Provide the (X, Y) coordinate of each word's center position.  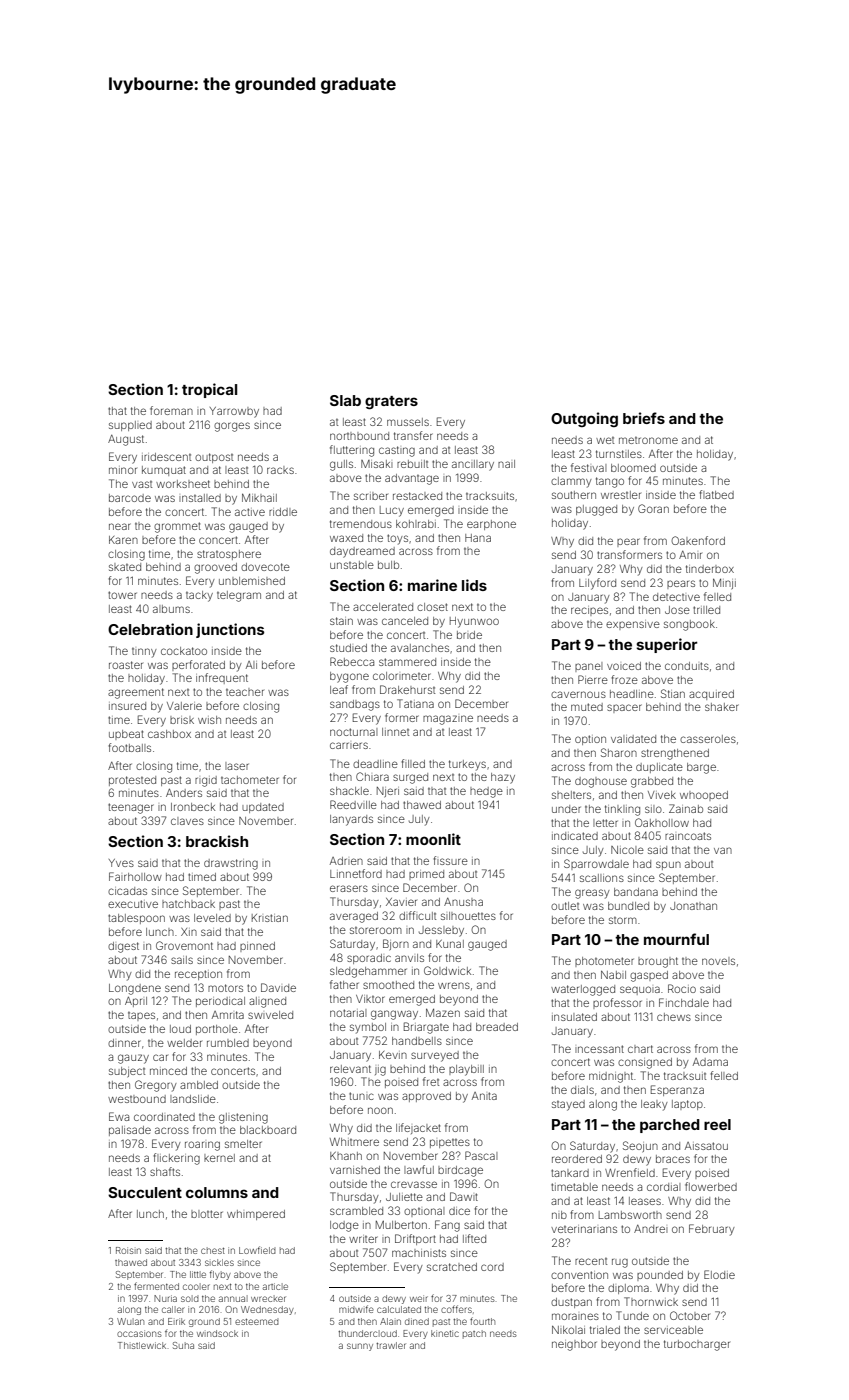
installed (200, 498)
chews (674, 1017)
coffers (456, 1309)
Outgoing (584, 419)
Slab (345, 400)
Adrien (346, 861)
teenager (131, 808)
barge (701, 768)
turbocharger (697, 1345)
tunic (361, 1096)
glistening (243, 1118)
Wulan (130, 1321)
